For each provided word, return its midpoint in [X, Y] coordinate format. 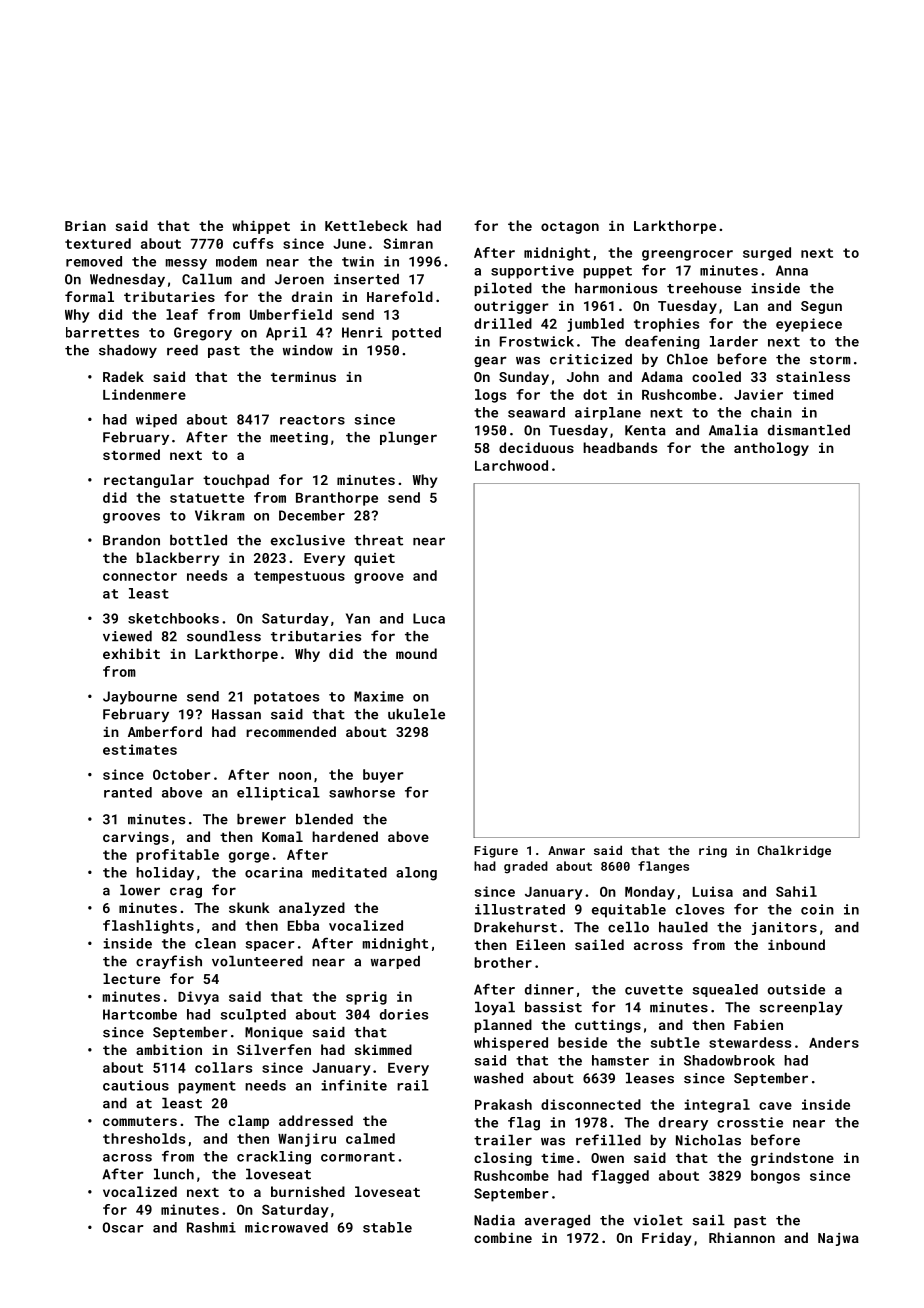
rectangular [149, 481]
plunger [408, 438]
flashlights [148, 927]
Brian [85, 226]
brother [503, 962]
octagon [570, 228]
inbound [796, 944]
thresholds [144, 1138]
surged [767, 254]
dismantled [809, 430]
